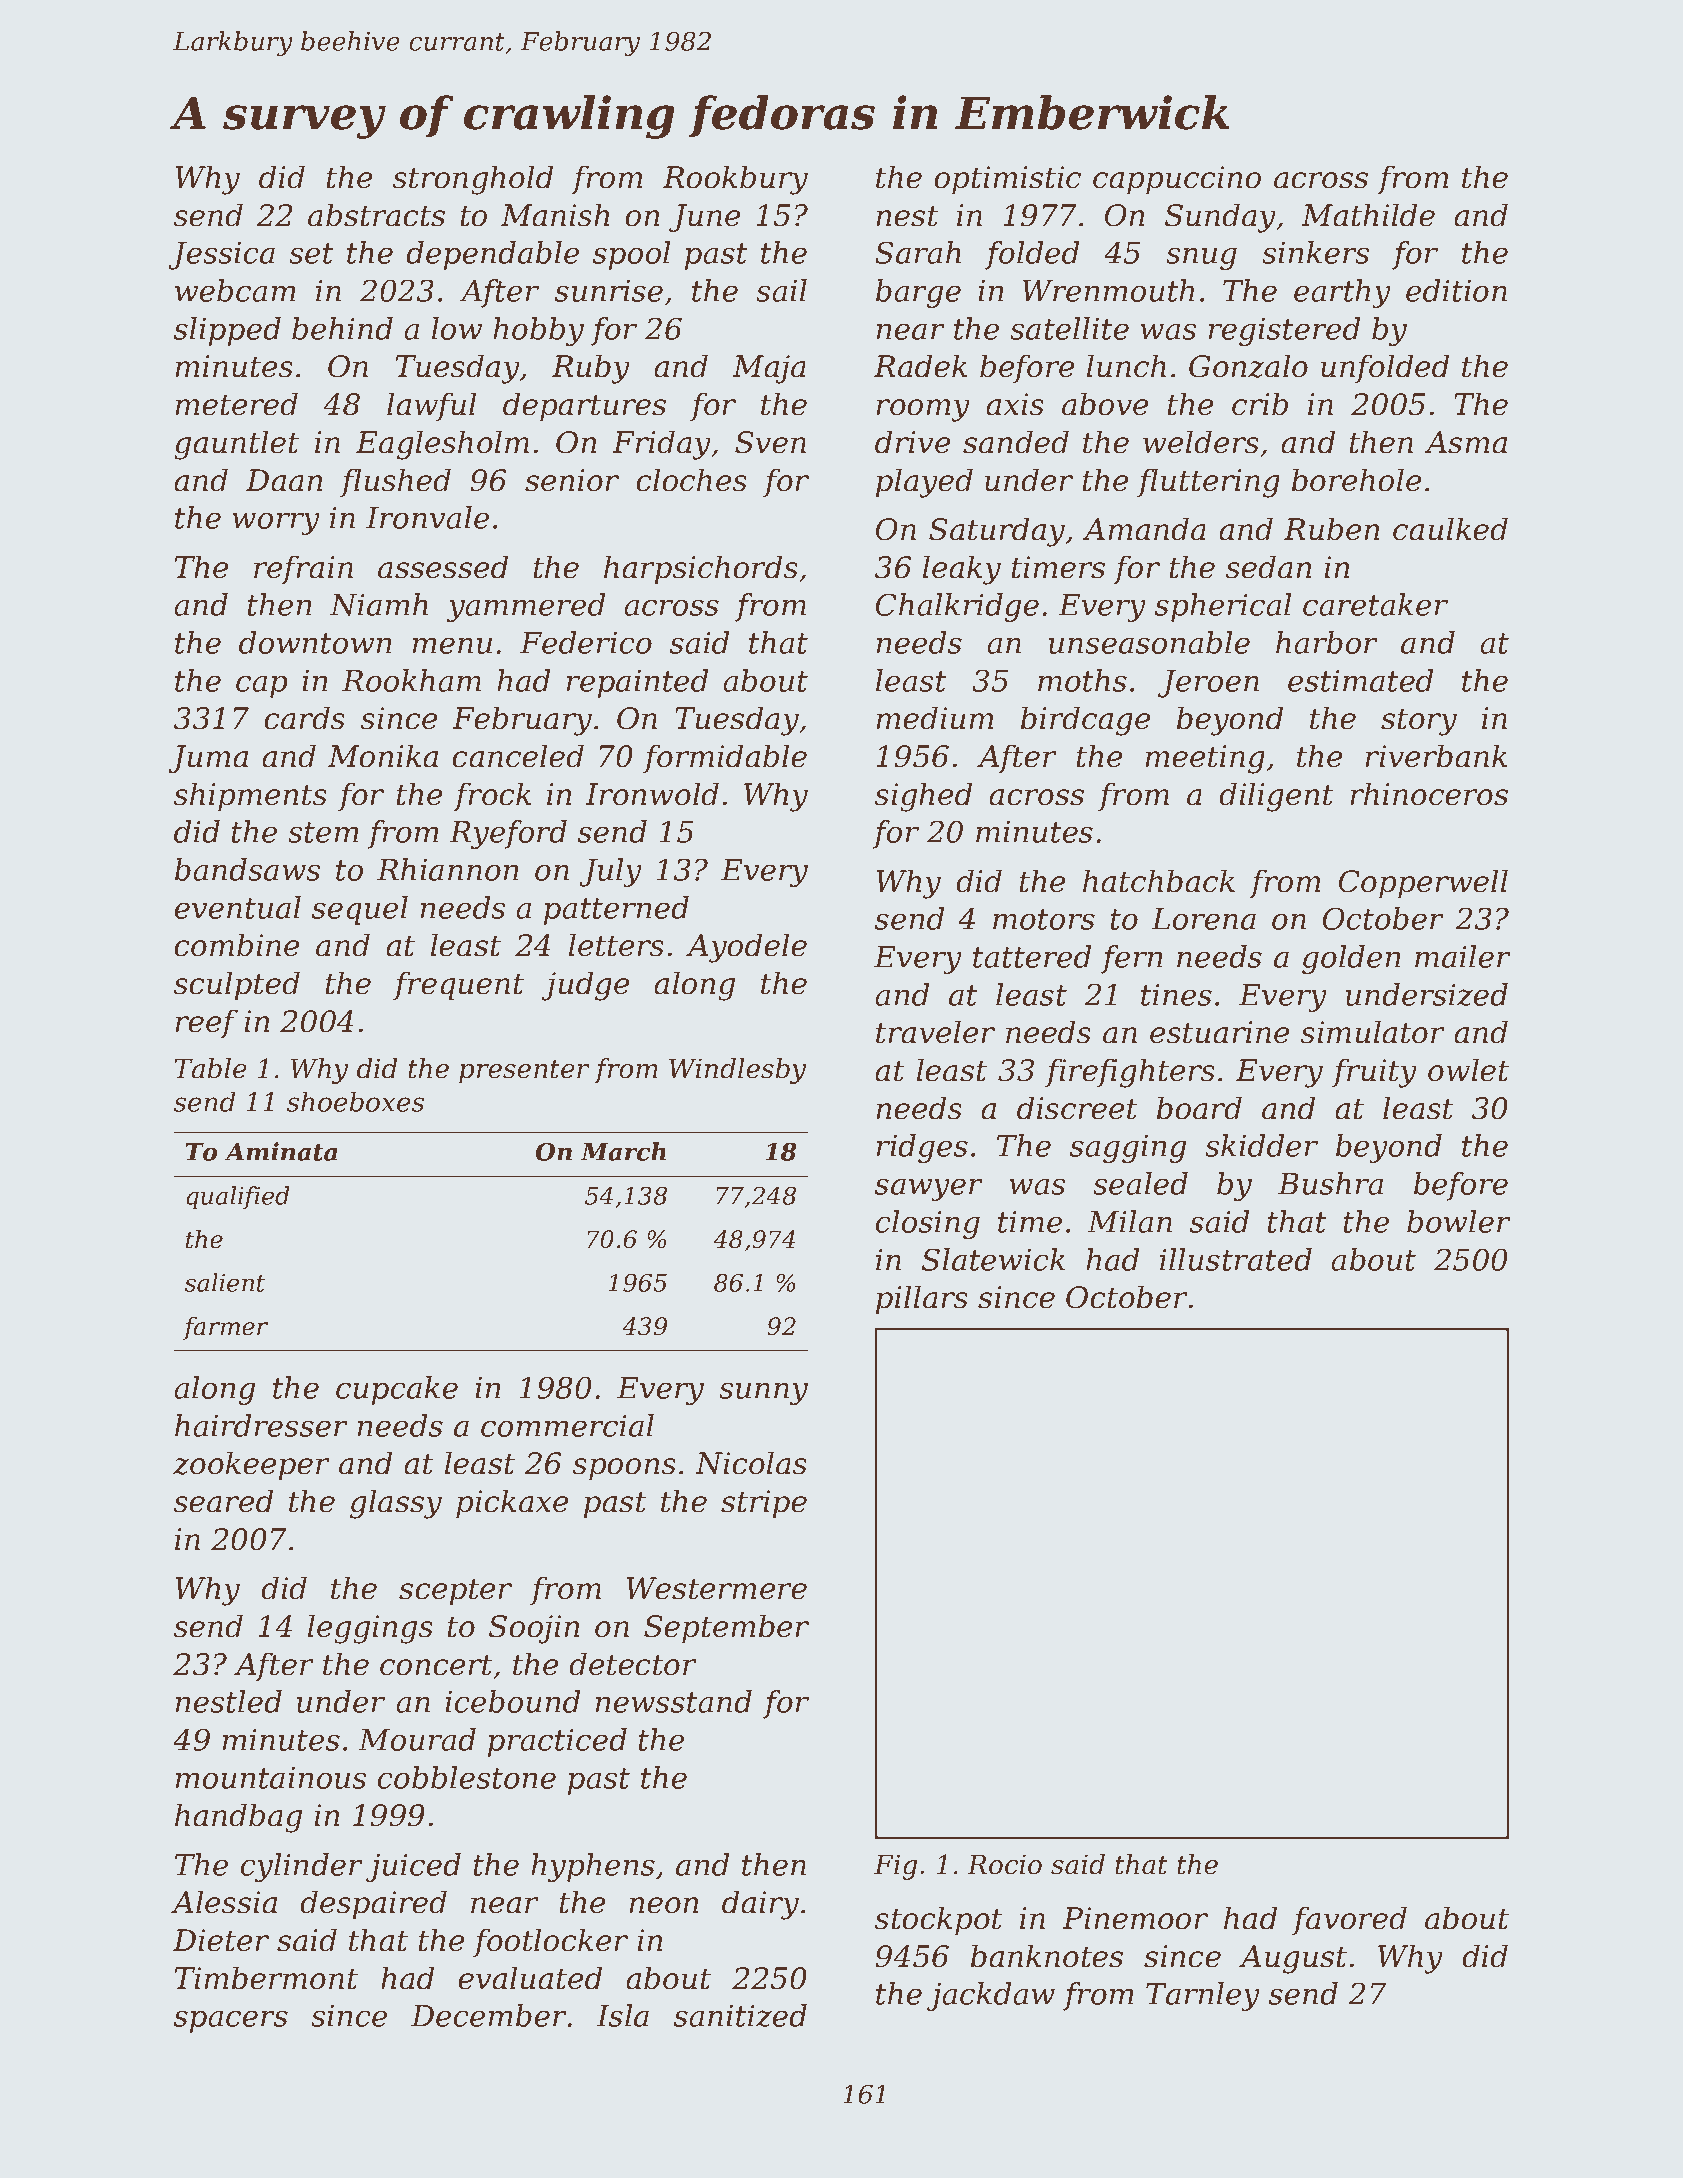  What do you see at coordinates (1077, 1108) in the screenshot?
I see `discreet` at bounding box center [1077, 1108].
